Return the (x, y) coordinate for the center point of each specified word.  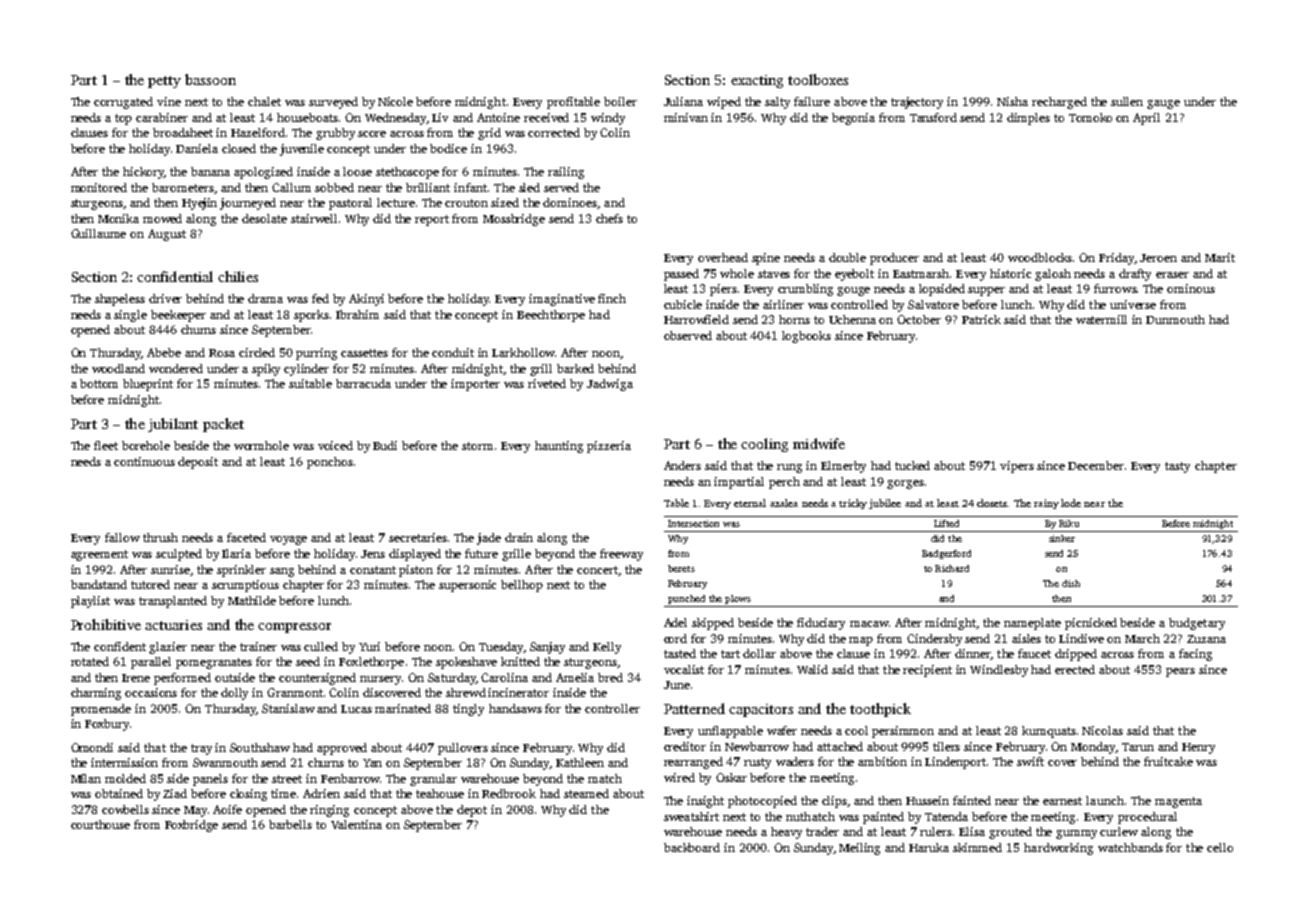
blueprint (148, 385)
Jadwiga (610, 385)
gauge (1163, 104)
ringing (329, 811)
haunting (559, 447)
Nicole (395, 101)
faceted (246, 537)
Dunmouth (1175, 319)
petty (164, 82)
